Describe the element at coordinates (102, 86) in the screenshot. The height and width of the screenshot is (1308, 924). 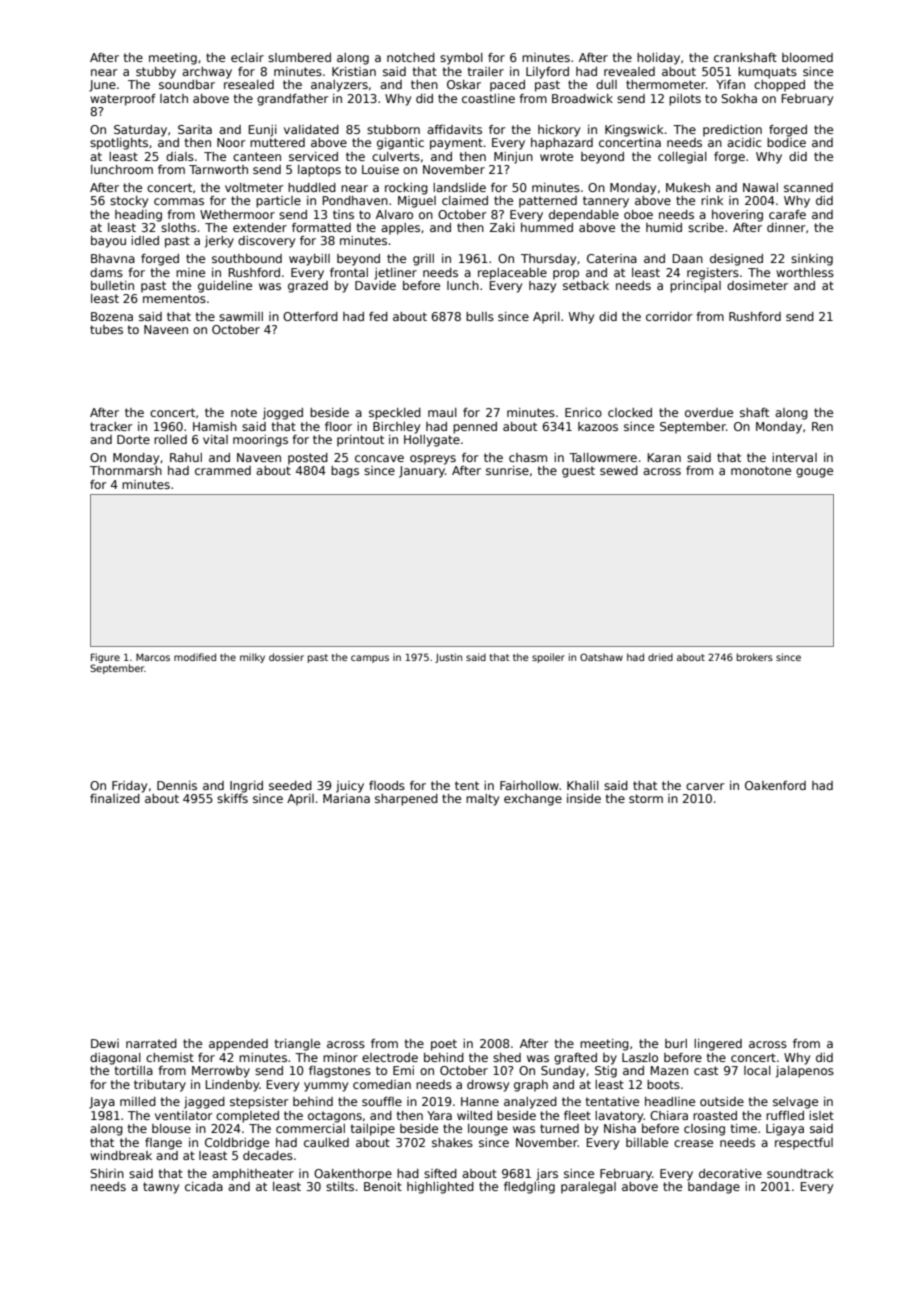
I see `June` at that location.
